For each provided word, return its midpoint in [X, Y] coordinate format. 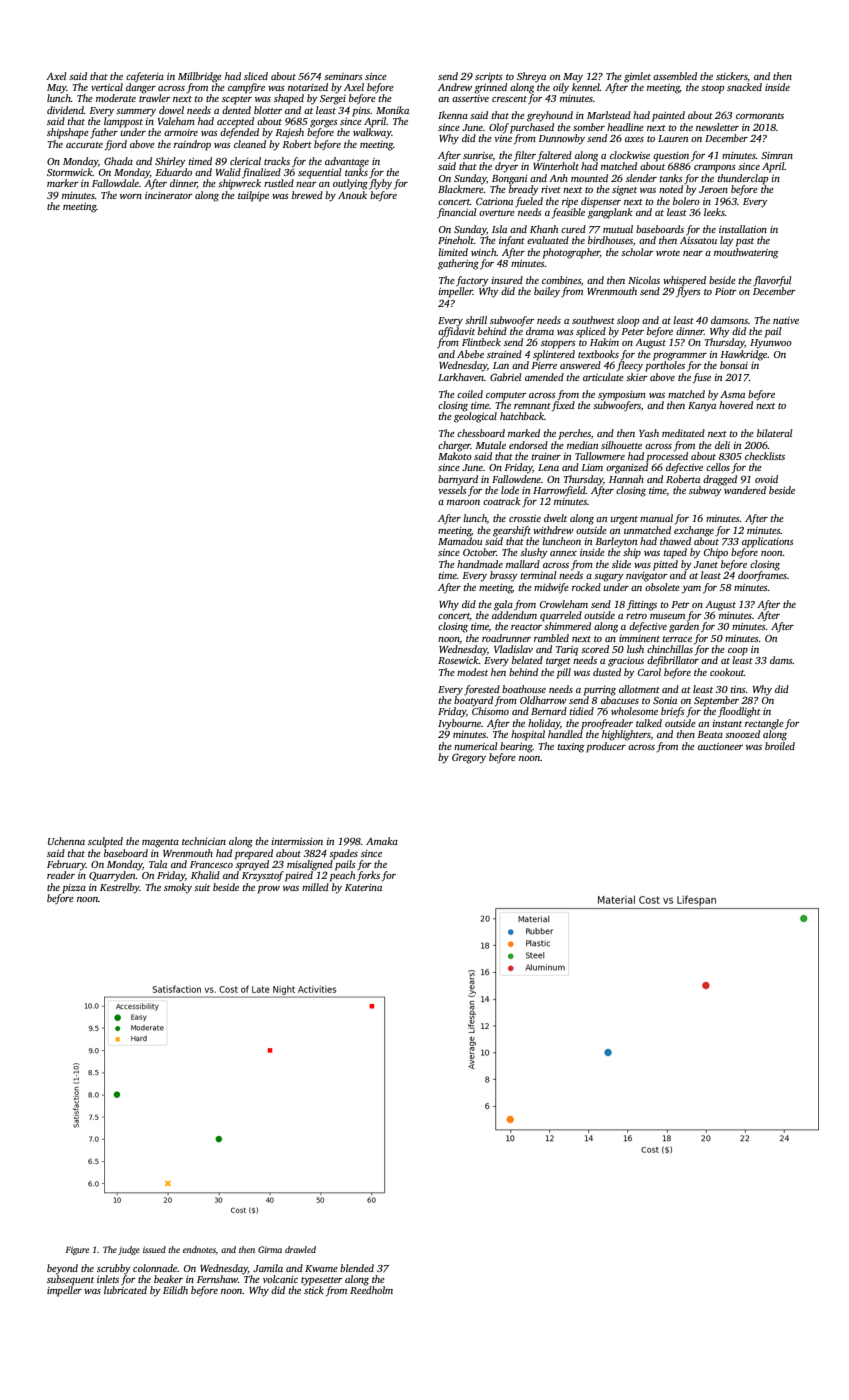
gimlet [637, 77]
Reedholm [371, 1290]
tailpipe [253, 196]
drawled [300, 1249]
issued [154, 1249]
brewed [307, 195]
